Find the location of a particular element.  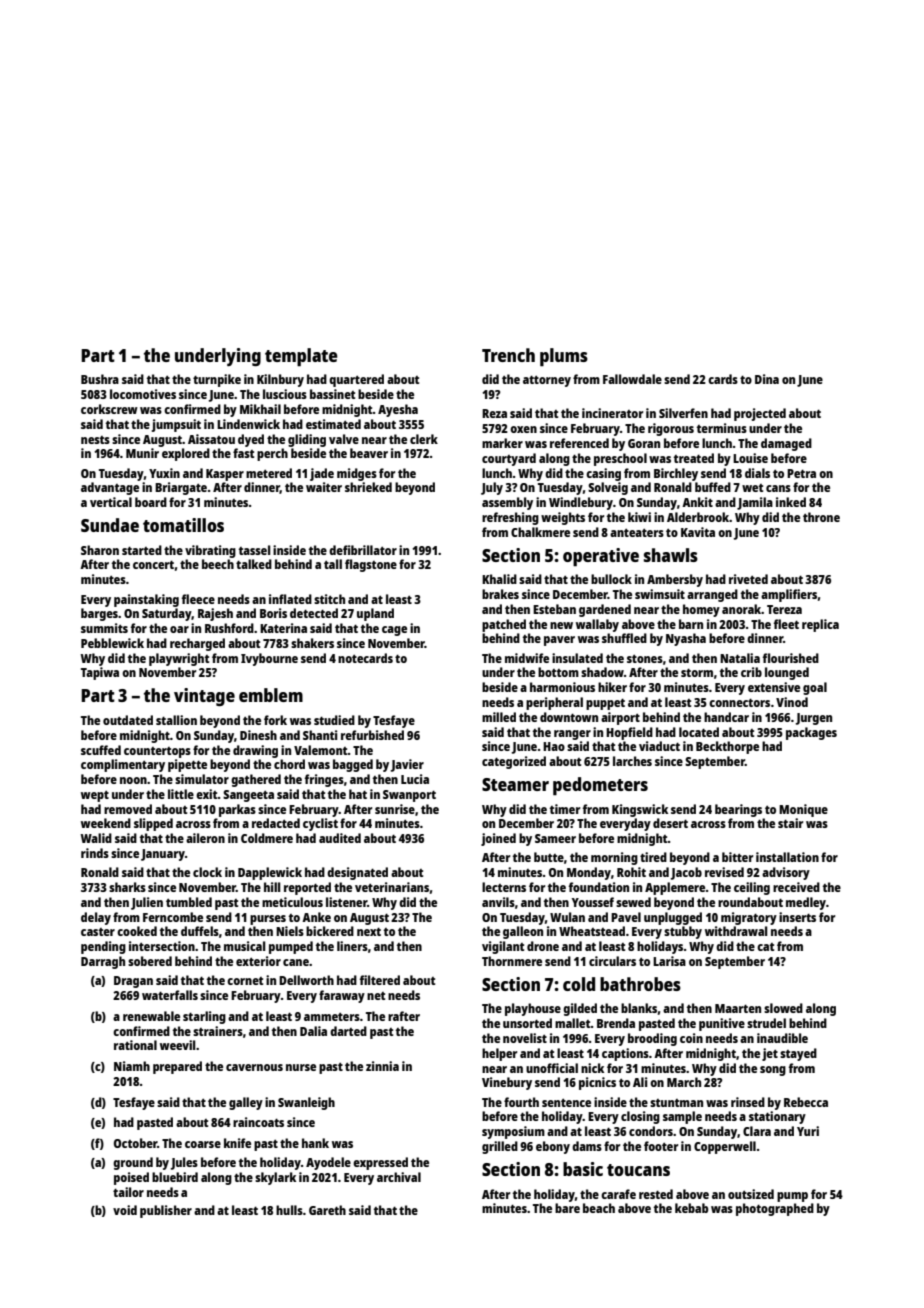

vigilant is located at coordinates (503, 947).
